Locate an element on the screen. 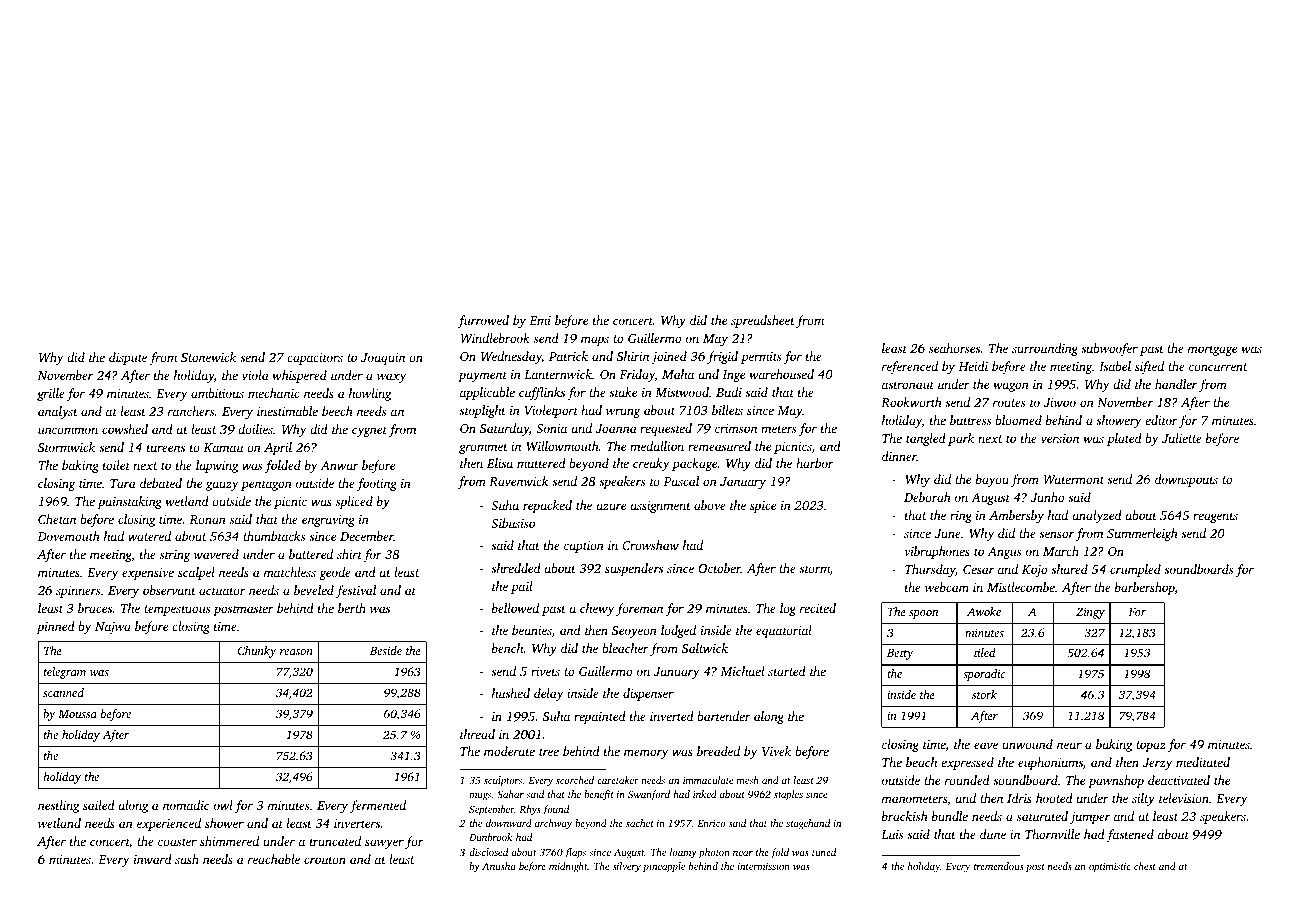 The width and height of the screenshot is (1308, 924). midnight is located at coordinates (568, 867).
